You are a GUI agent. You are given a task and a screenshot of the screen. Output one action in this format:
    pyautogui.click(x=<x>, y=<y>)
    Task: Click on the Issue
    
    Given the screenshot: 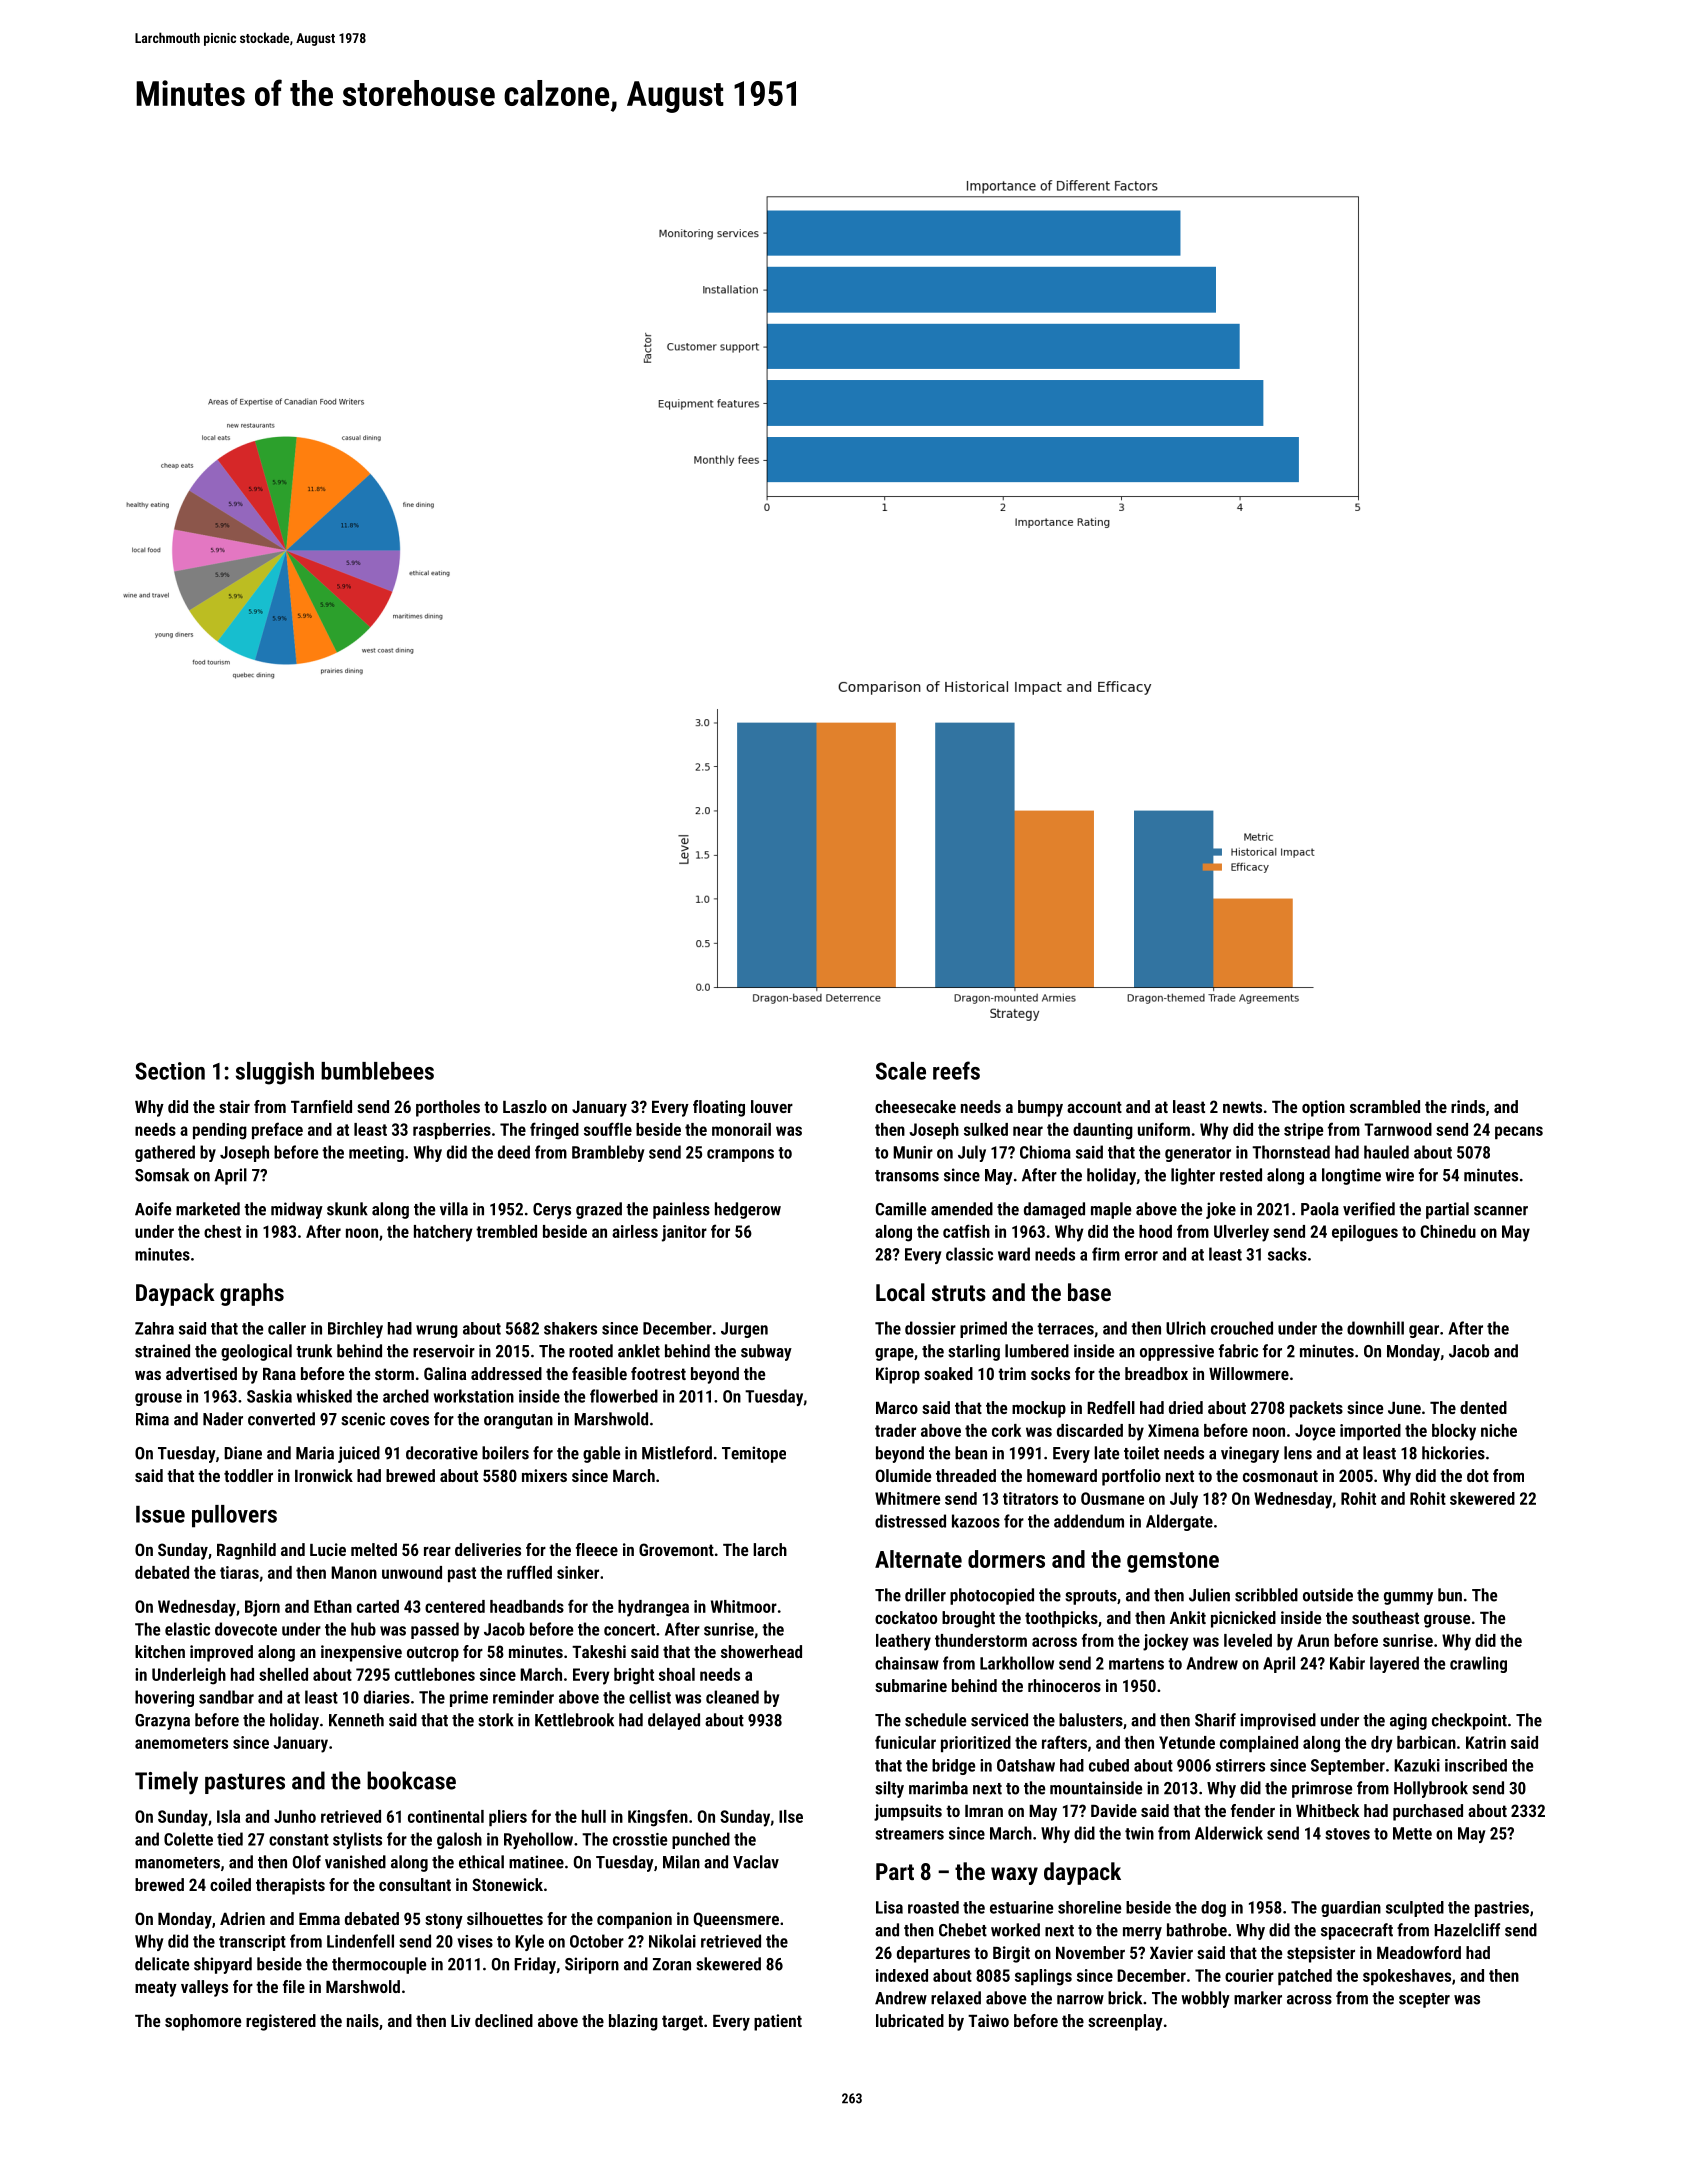 What is the action you would take?
    pyautogui.click(x=160, y=1514)
